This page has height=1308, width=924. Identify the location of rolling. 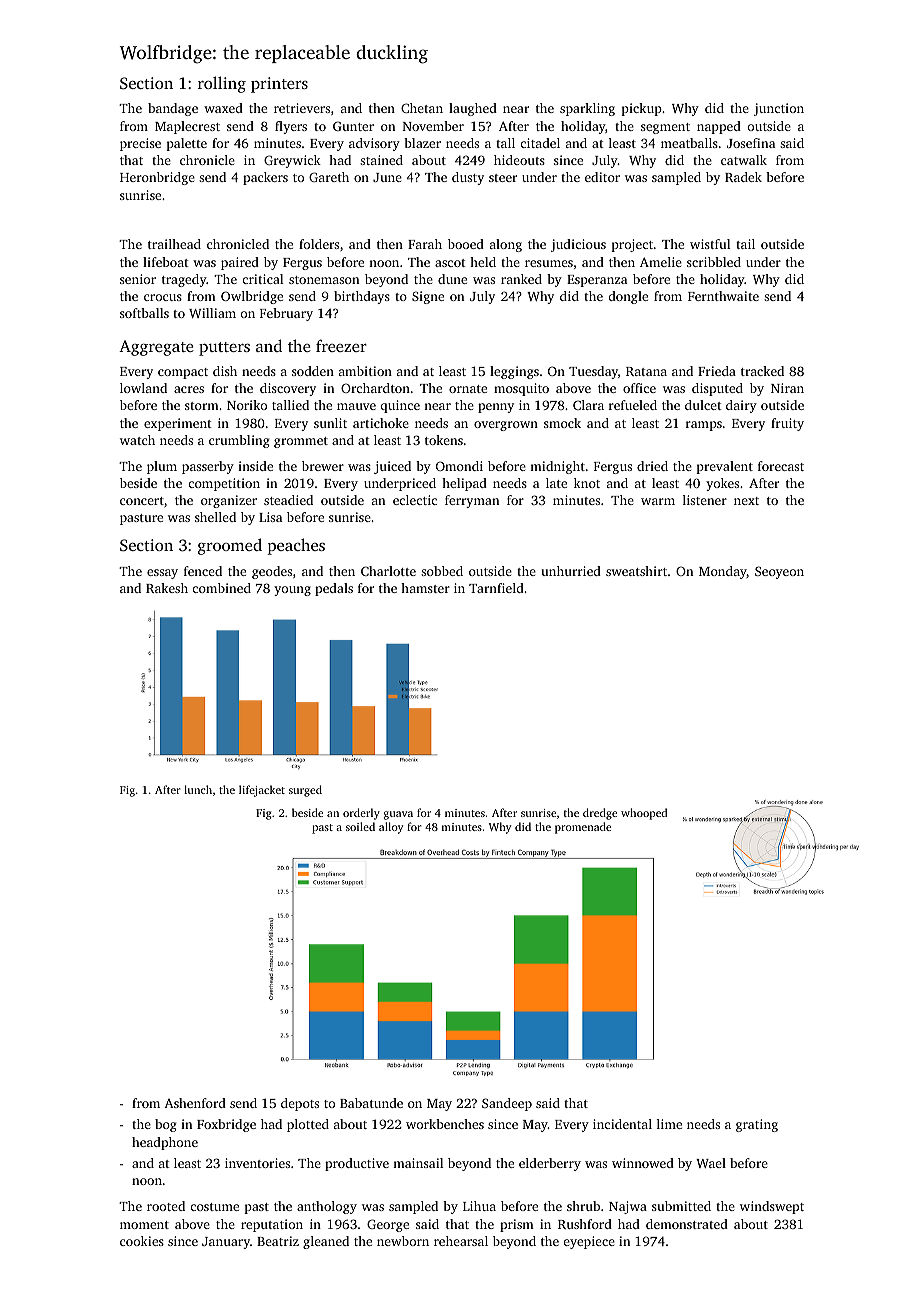
(222, 84).
